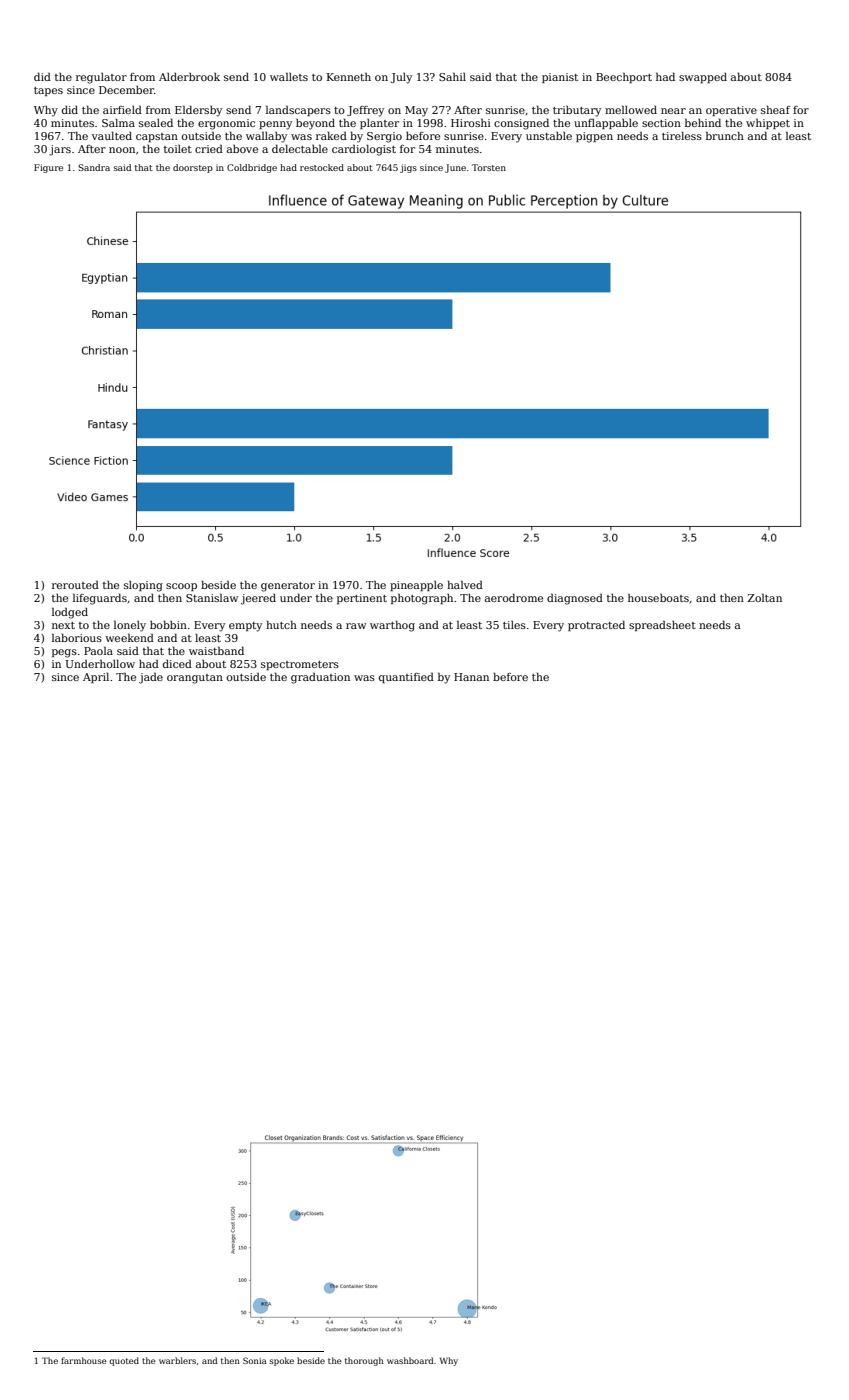 The image size is (849, 1400). Describe the element at coordinates (658, 597) in the image. I see `houseboats` at that location.
